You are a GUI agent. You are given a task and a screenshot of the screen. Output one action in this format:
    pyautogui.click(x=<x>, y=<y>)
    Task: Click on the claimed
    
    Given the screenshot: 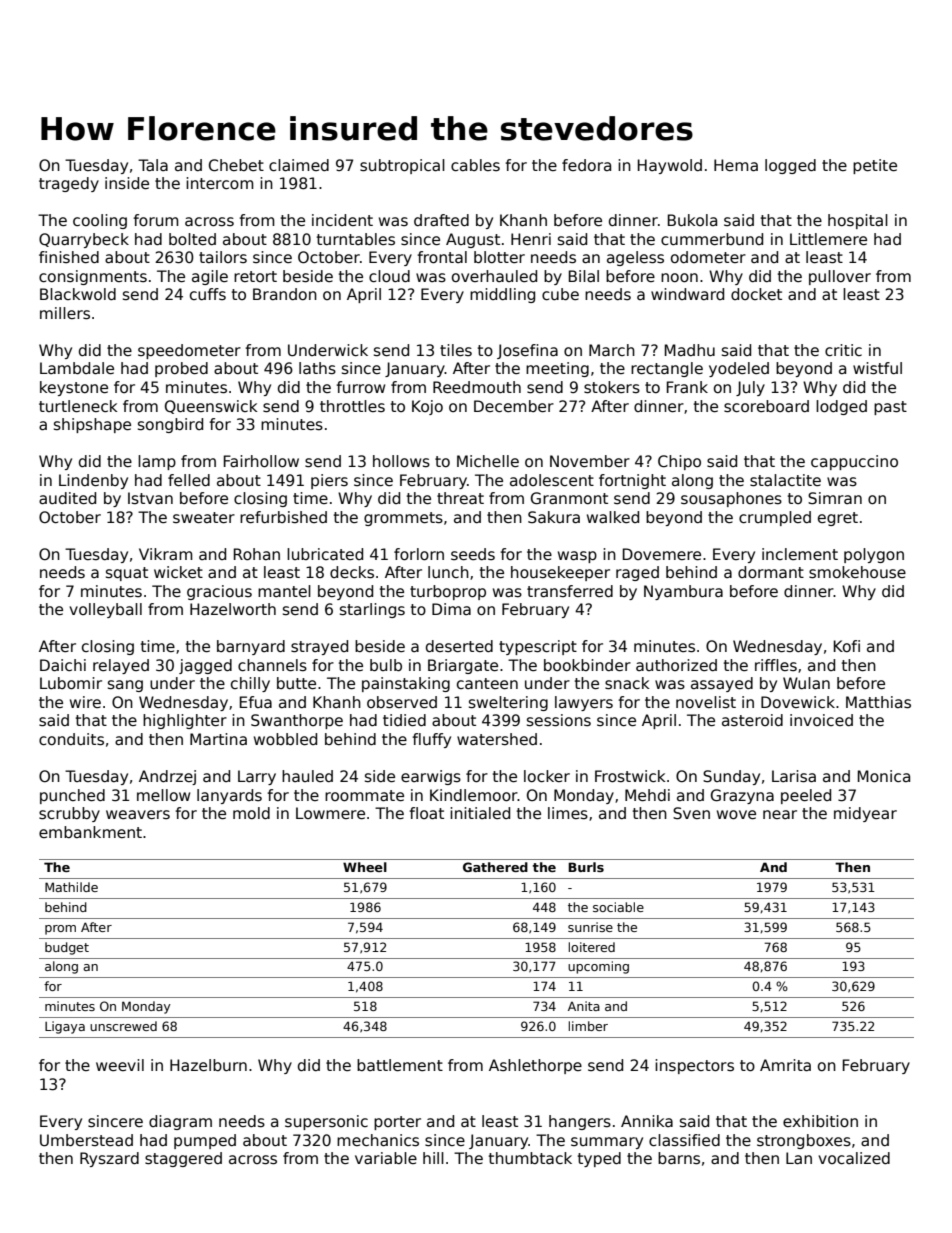 What is the action you would take?
    pyautogui.click(x=299, y=165)
